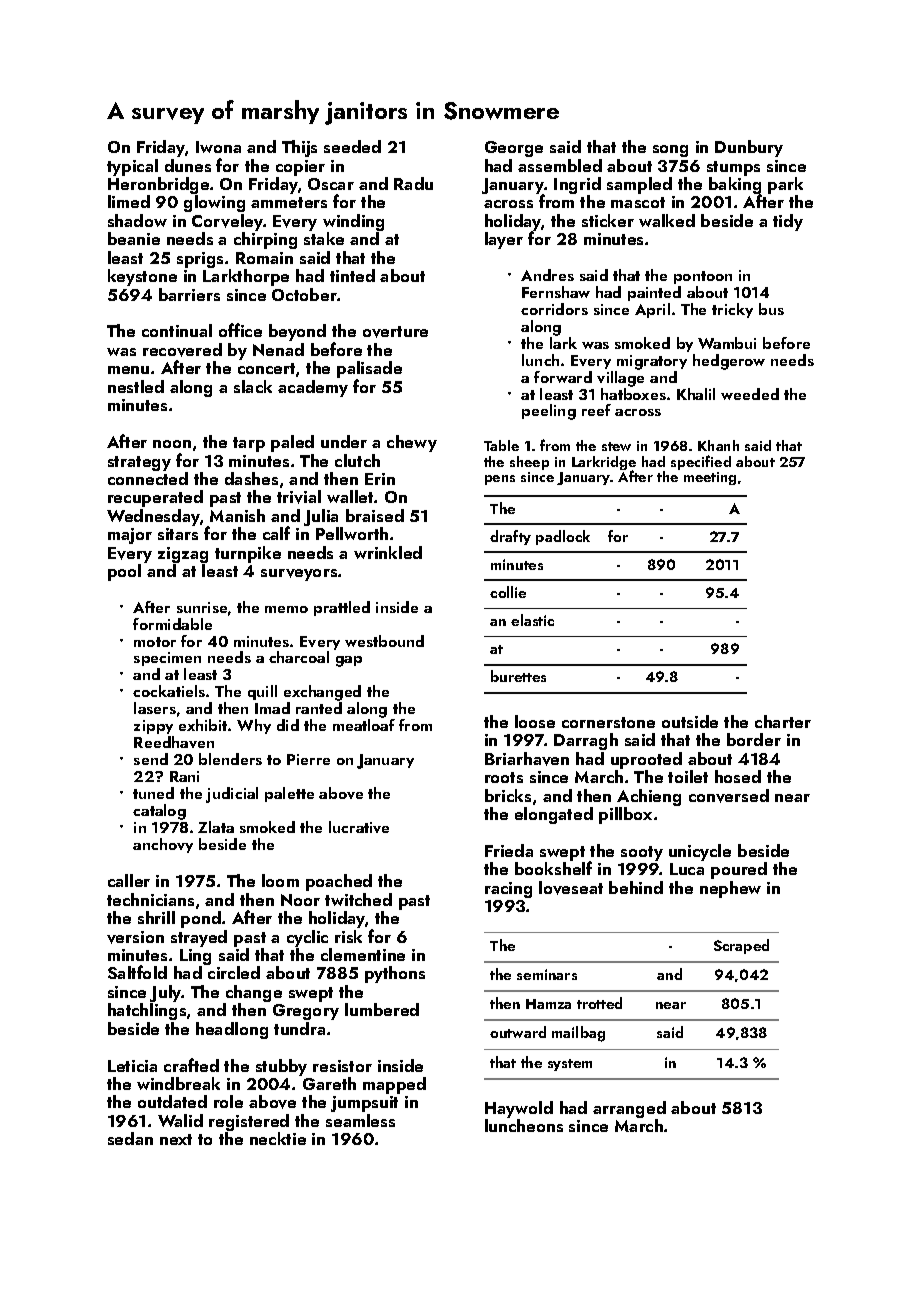 This page has width=924, height=1311. Describe the element at coordinates (364, 725) in the page. I see `meatloaf` at that location.
